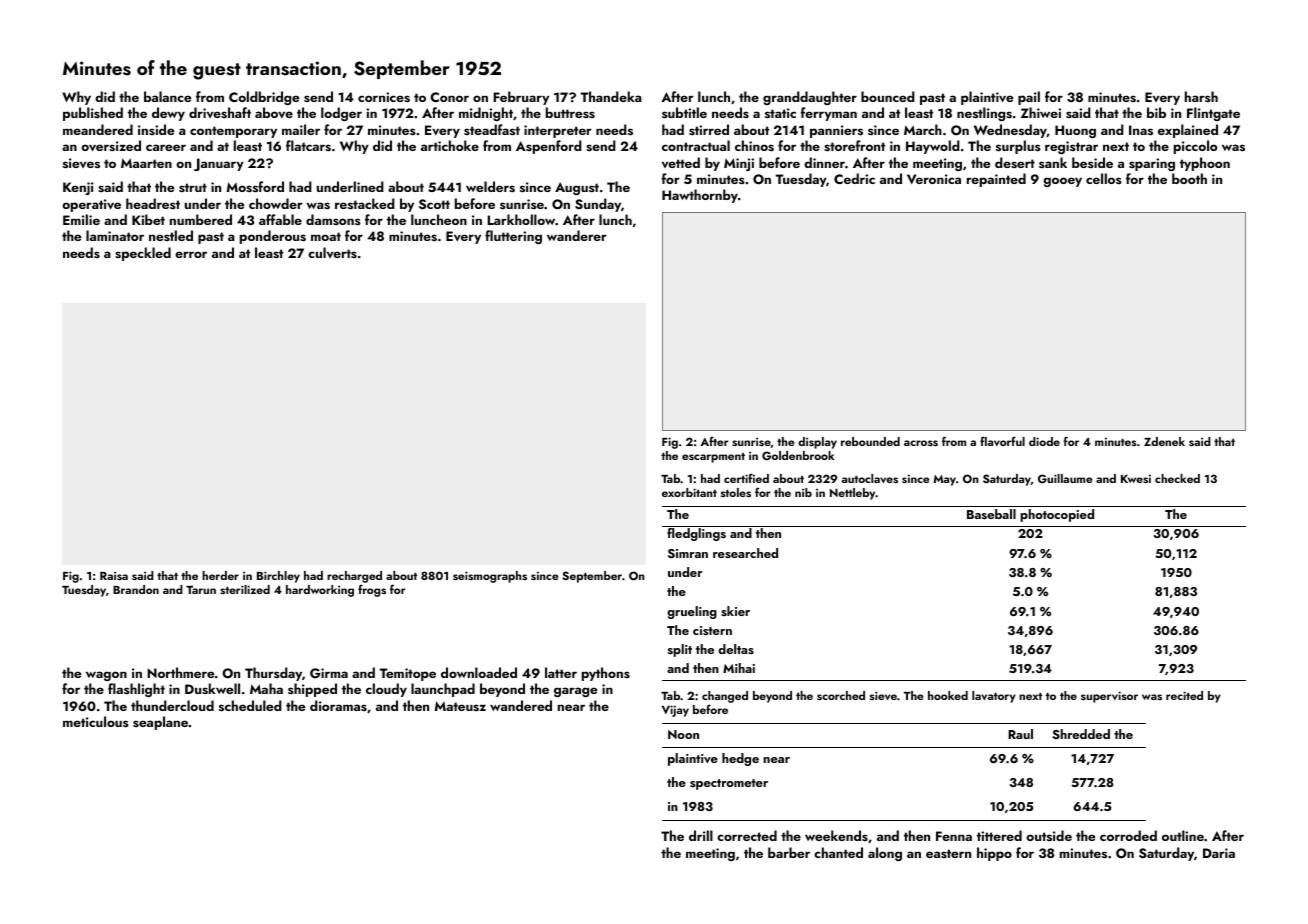 The height and width of the page is (924, 1308). I want to click on Raisa, so click(114, 576).
